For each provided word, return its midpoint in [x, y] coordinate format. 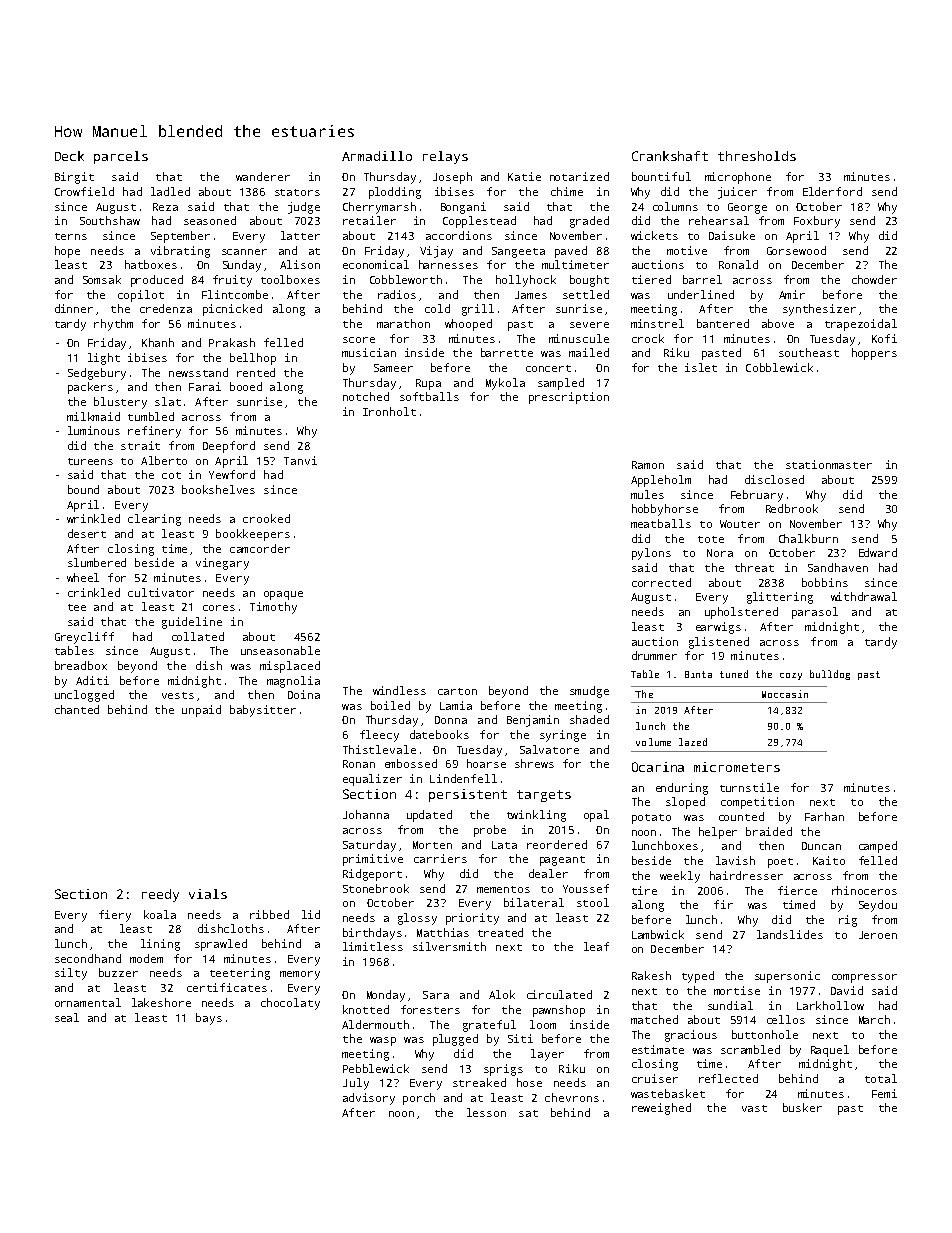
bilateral [534, 902]
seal [67, 1017]
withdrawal [864, 596]
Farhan [824, 816]
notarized [579, 176]
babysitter [263, 711]
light [104, 359]
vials [208, 894]
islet [701, 367]
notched [366, 396]
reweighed [661, 1109]
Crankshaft [670, 156]
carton [457, 691]
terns [71, 236]
